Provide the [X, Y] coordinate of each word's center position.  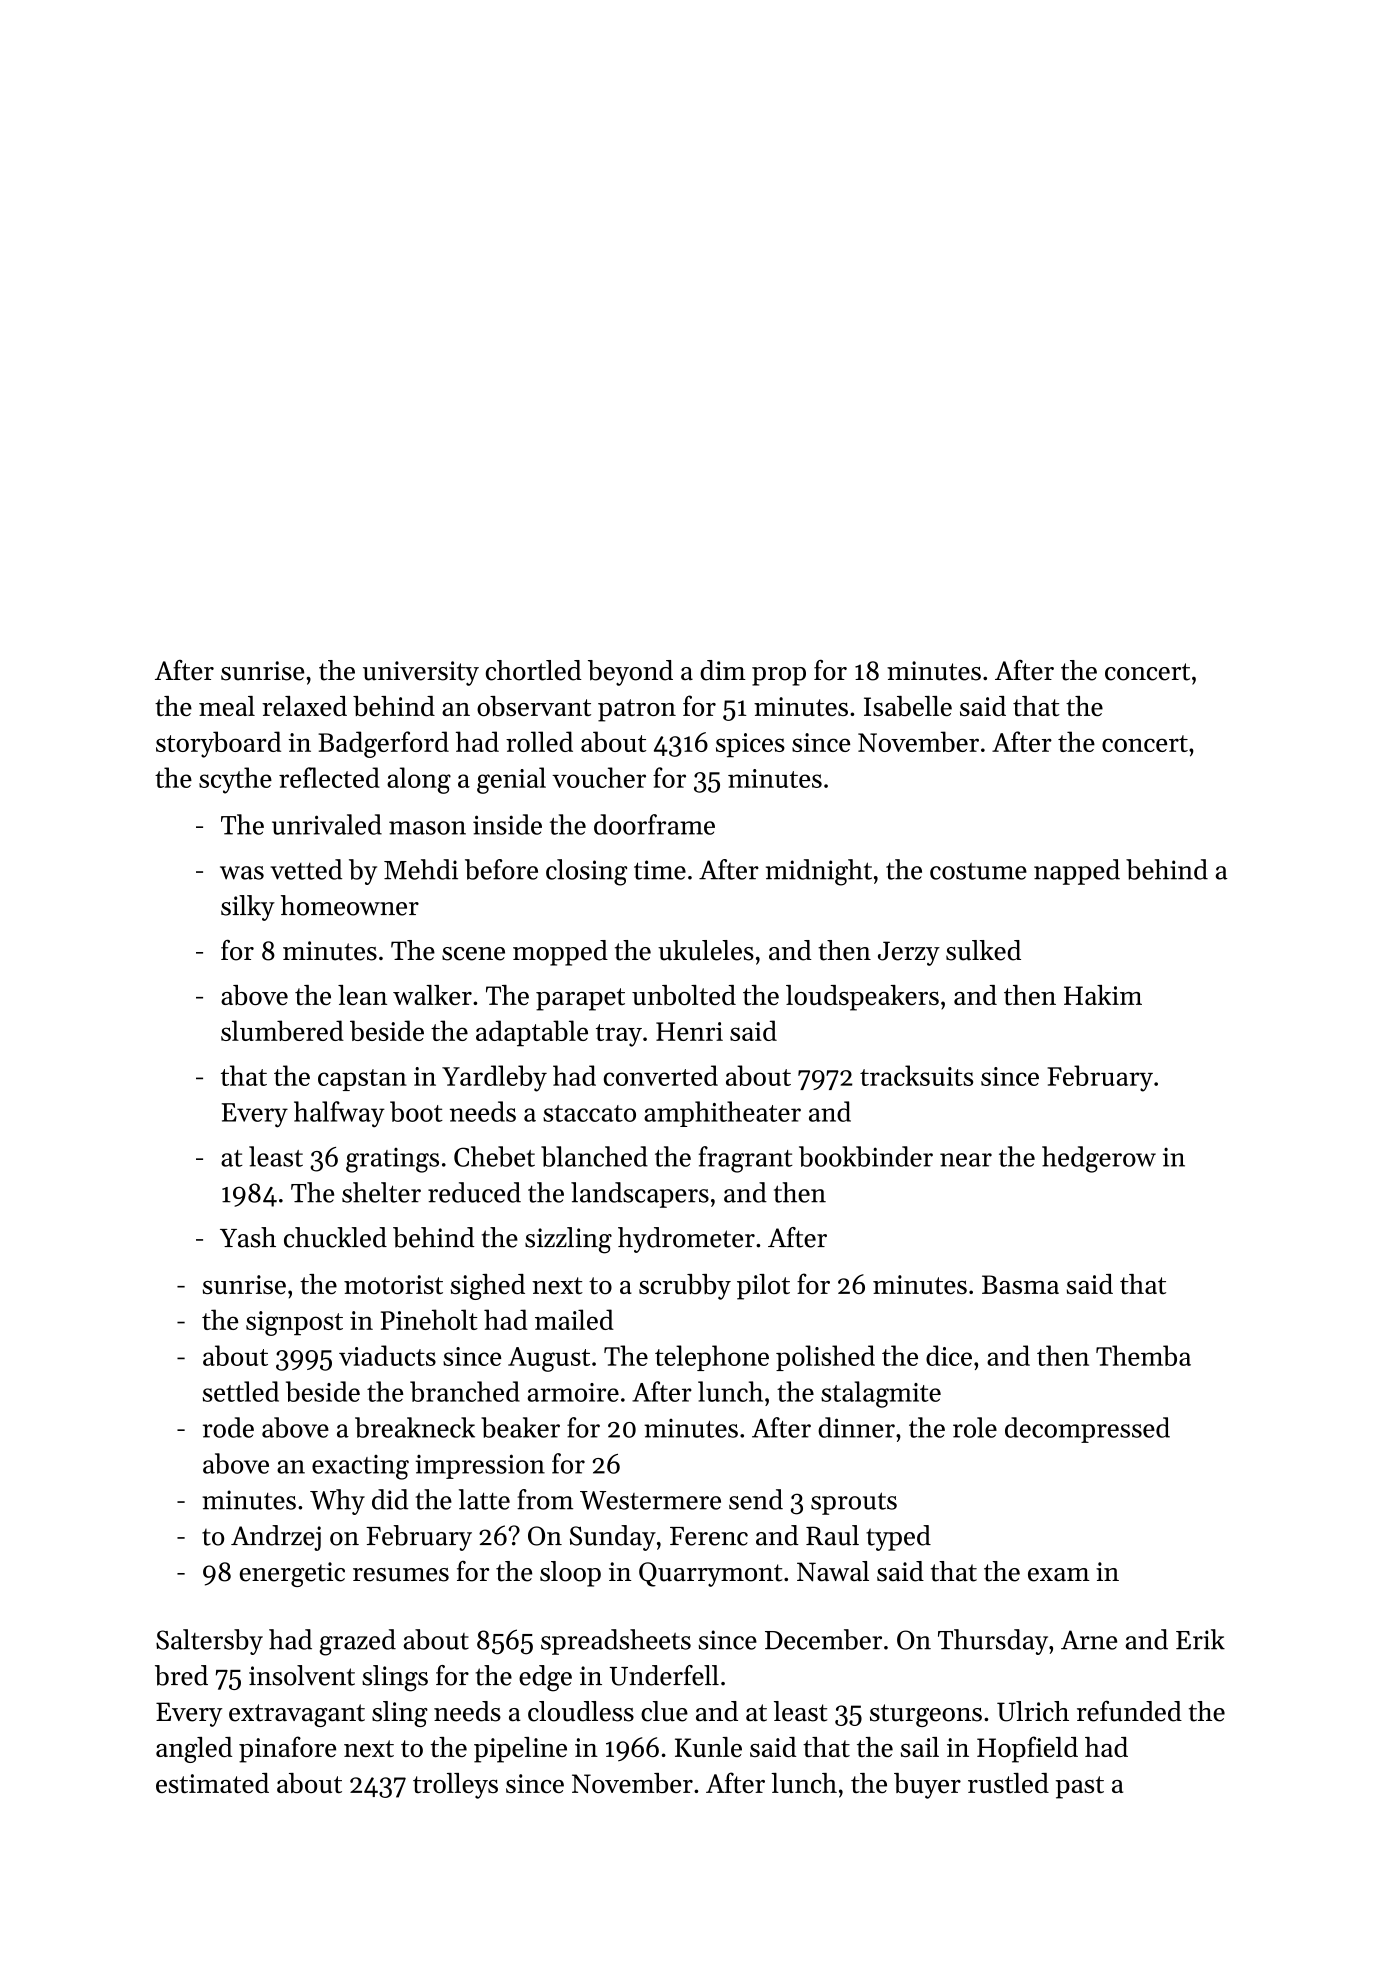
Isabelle [908, 706]
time [660, 870]
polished [825, 1358]
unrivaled [327, 824]
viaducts [387, 1355]
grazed [358, 1642]
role [975, 1427]
